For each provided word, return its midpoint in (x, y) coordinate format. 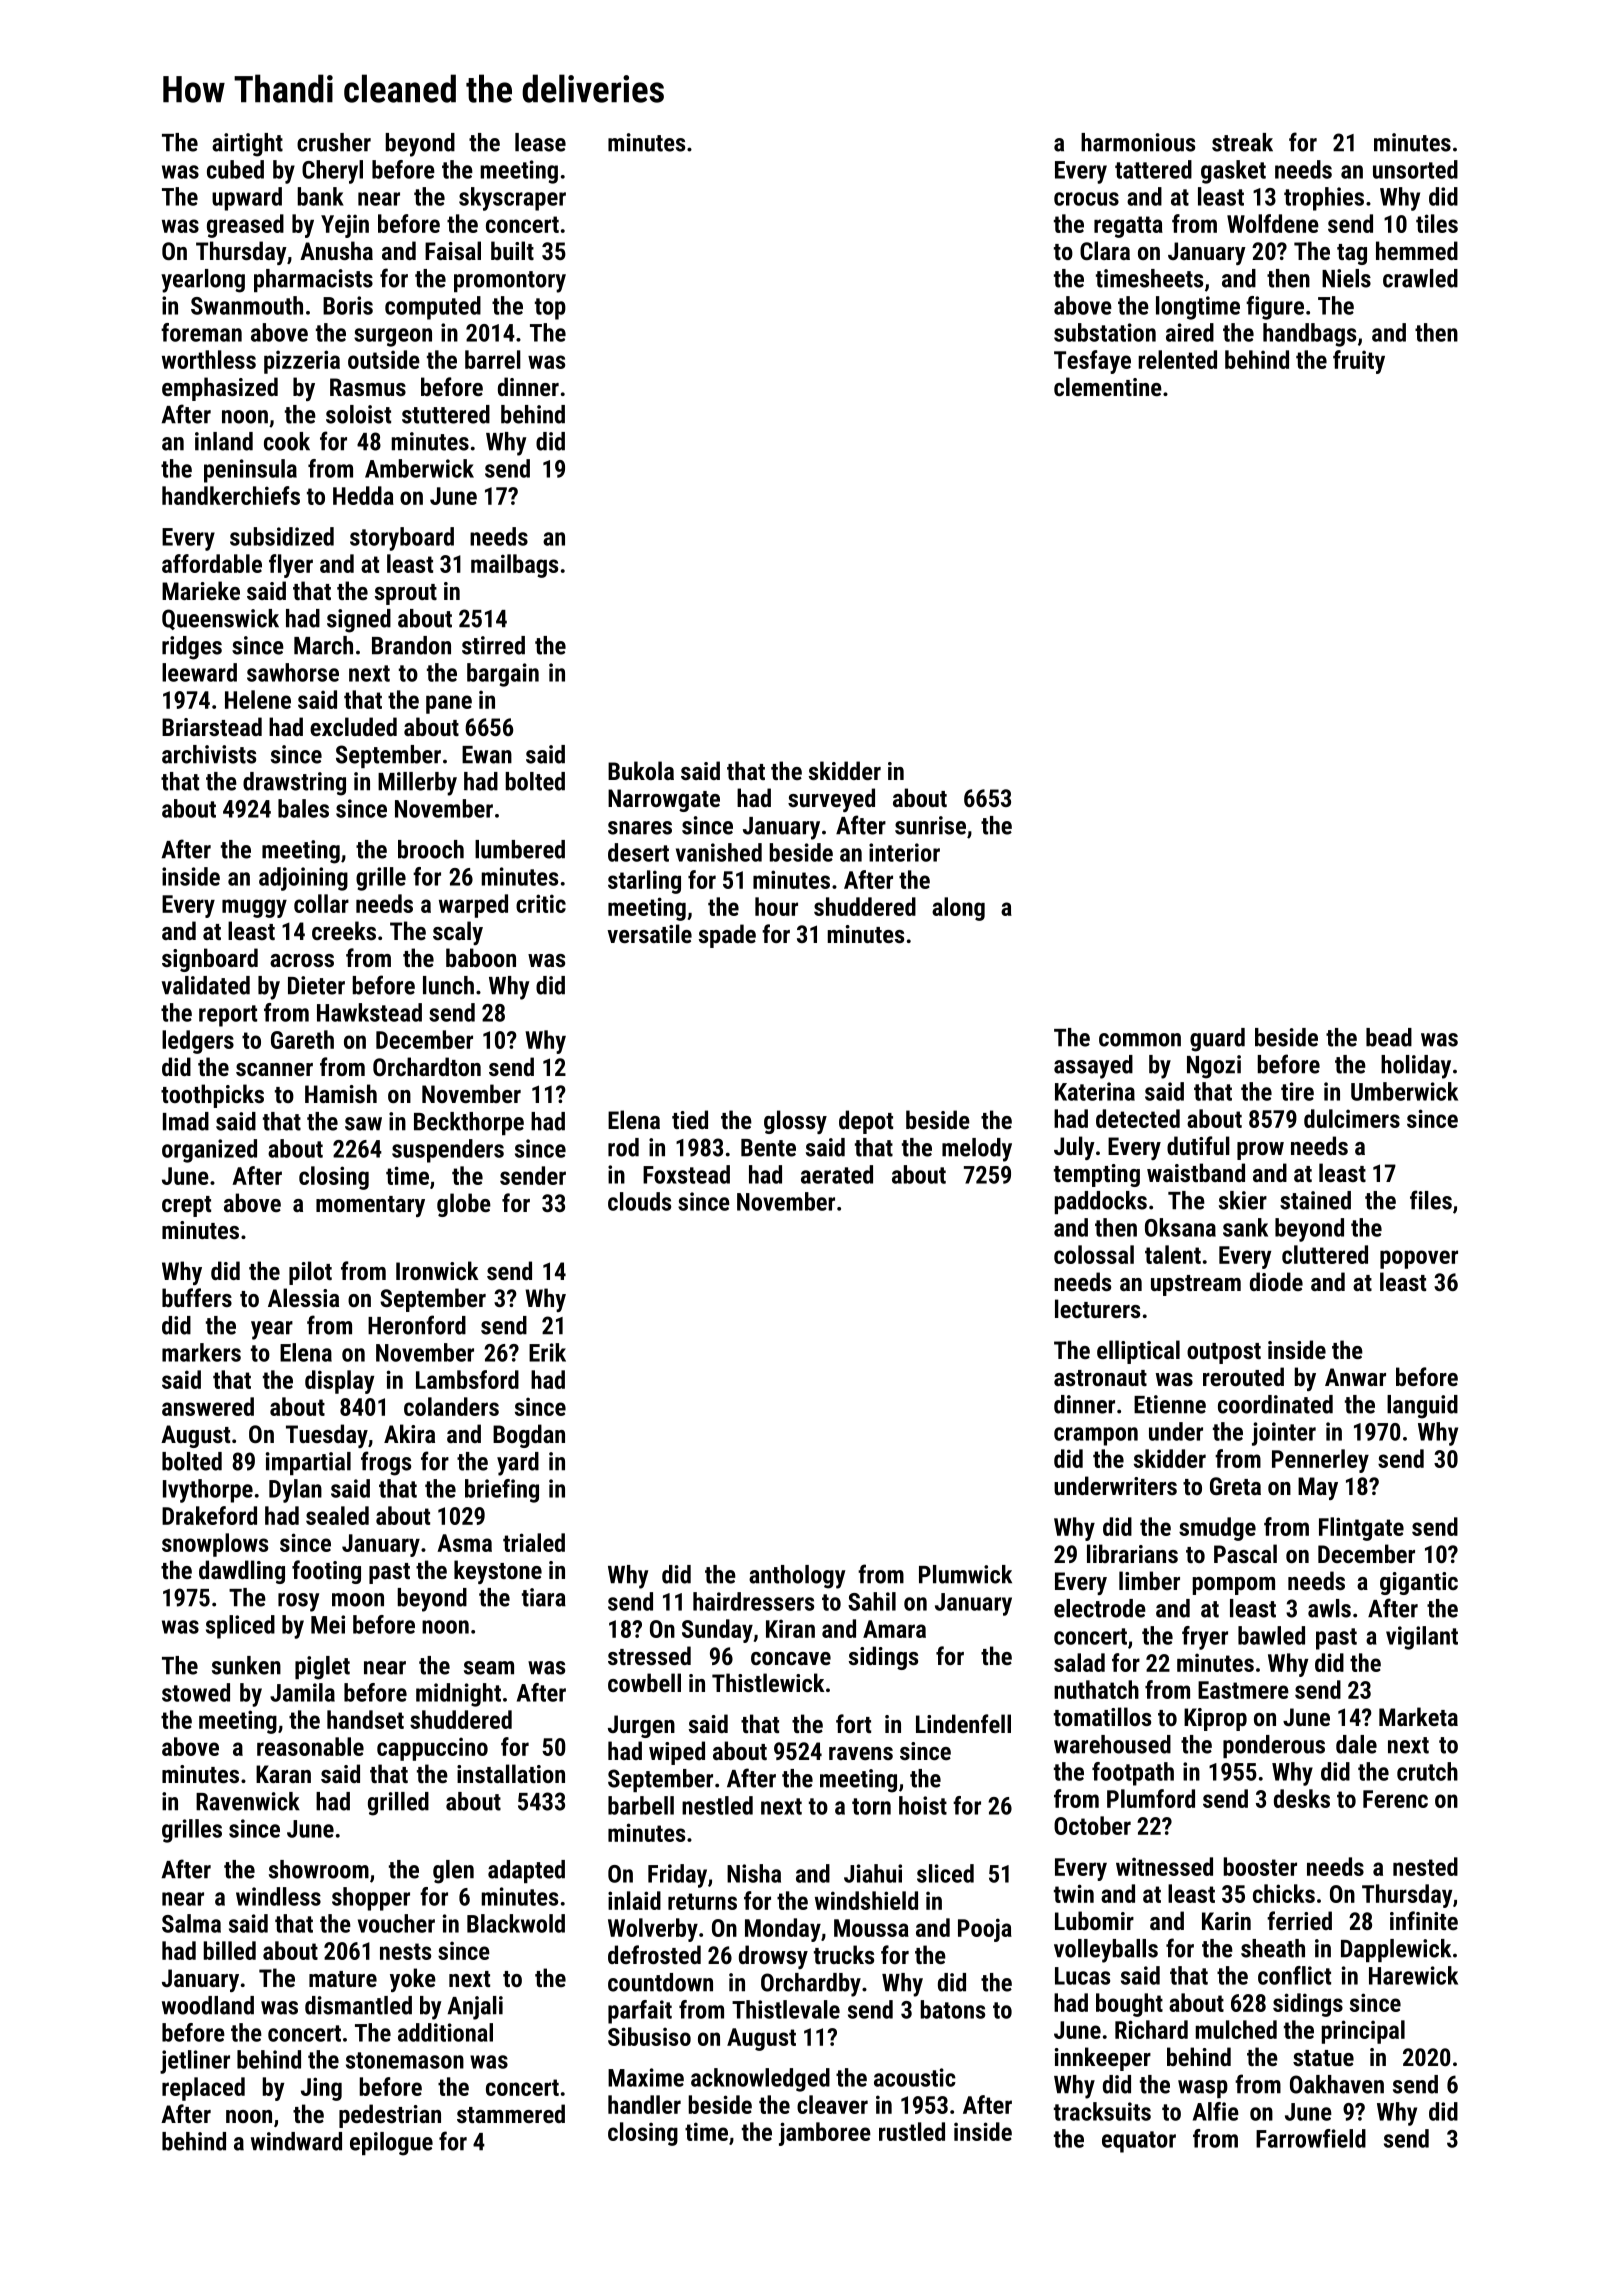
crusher (334, 142)
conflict (1294, 1975)
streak (1242, 142)
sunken (246, 1665)
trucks (844, 1954)
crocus (1086, 199)
